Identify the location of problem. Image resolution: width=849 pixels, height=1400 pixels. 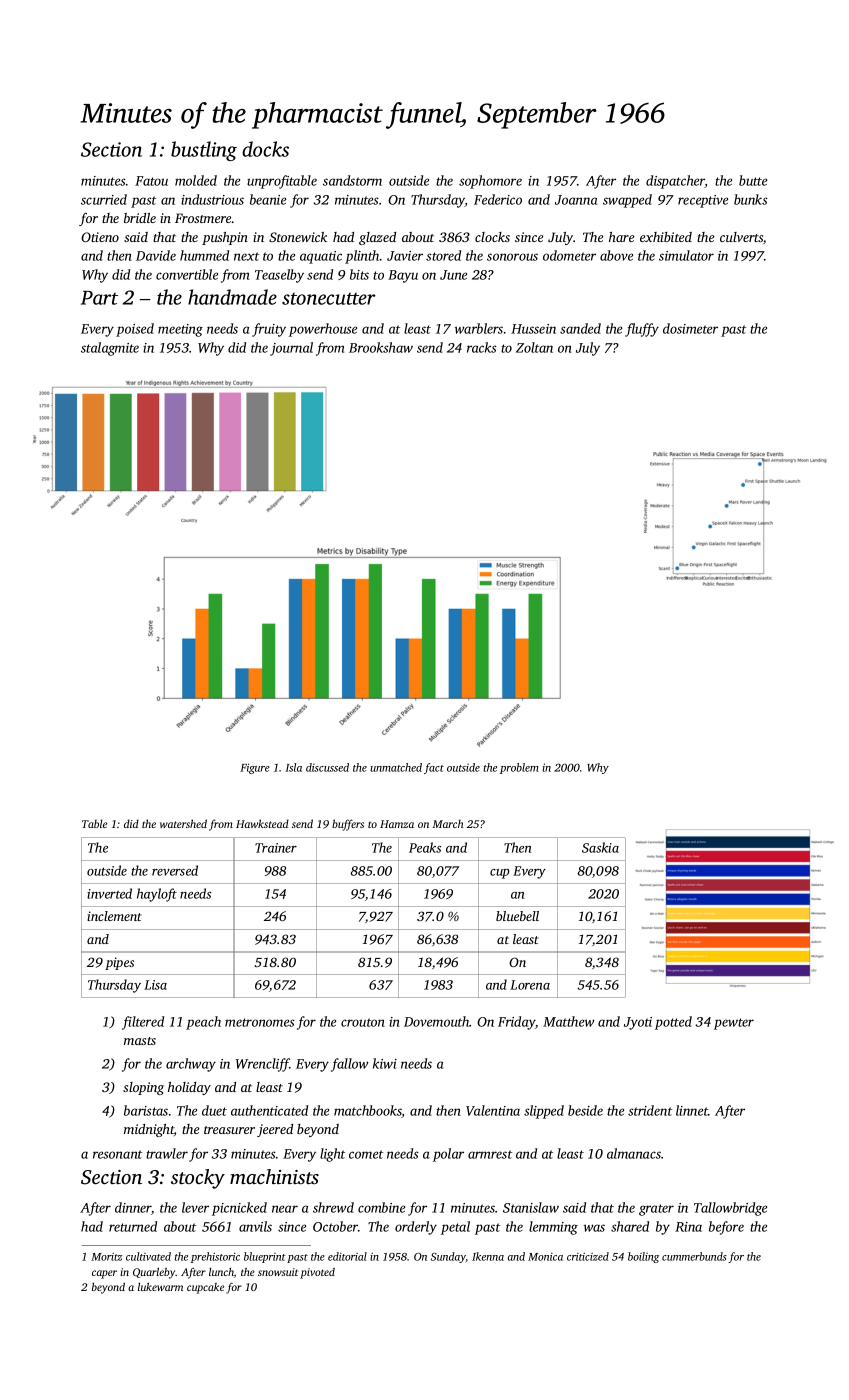
(519, 768).
